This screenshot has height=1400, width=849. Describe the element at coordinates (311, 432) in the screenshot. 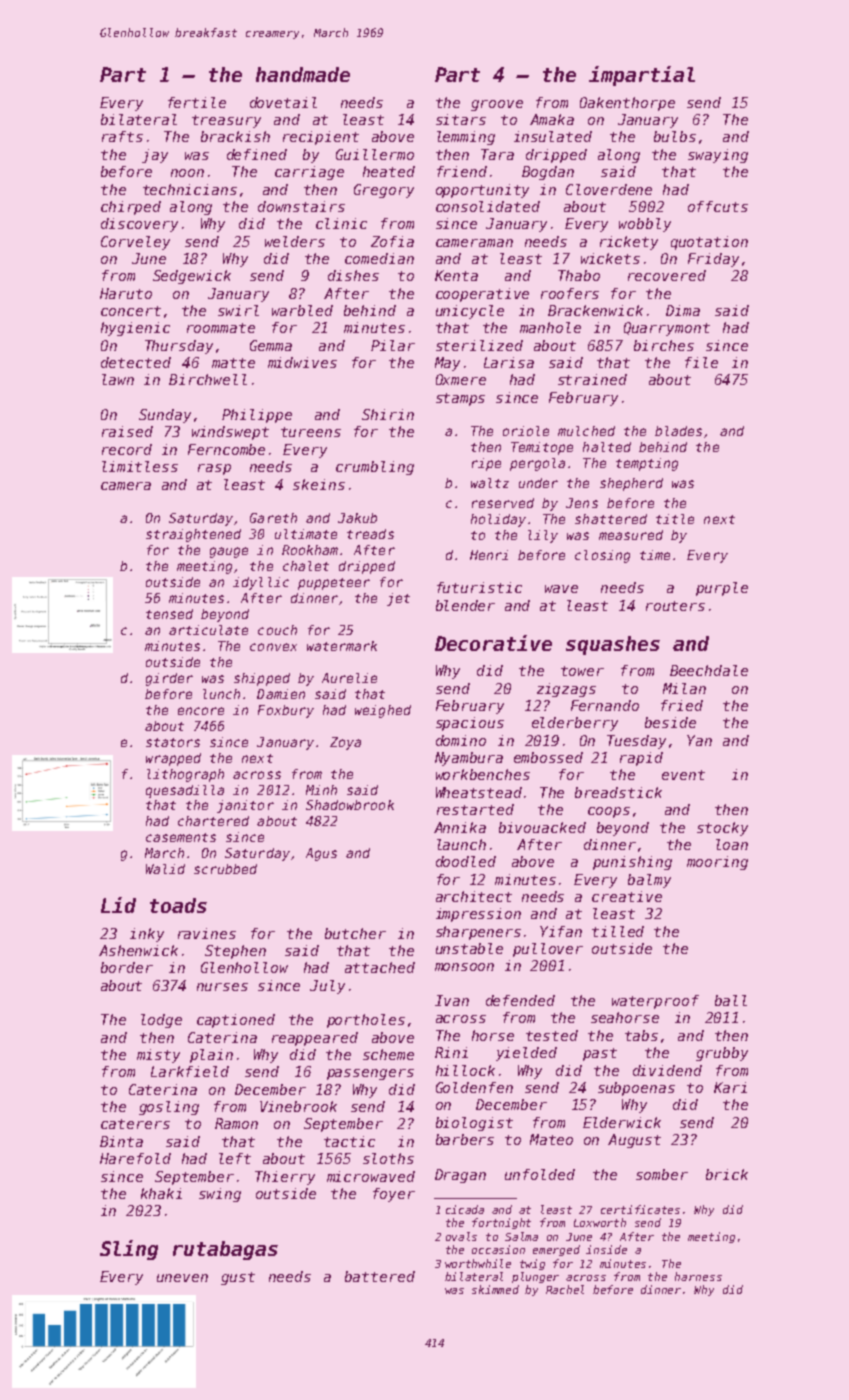

I see `tureens` at that location.
